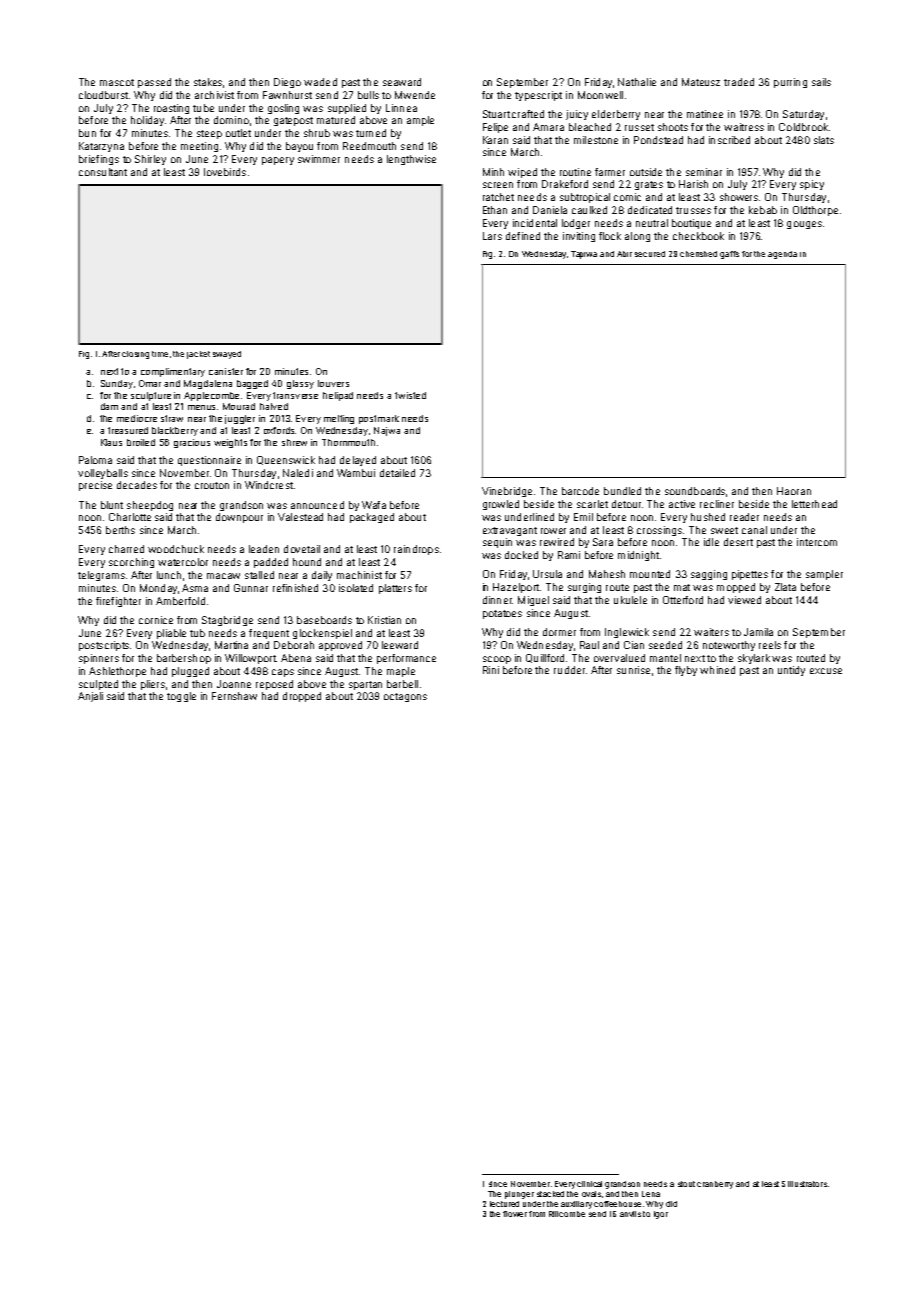 Image resolution: width=924 pixels, height=1308 pixels. I want to click on untidy, so click(791, 671).
